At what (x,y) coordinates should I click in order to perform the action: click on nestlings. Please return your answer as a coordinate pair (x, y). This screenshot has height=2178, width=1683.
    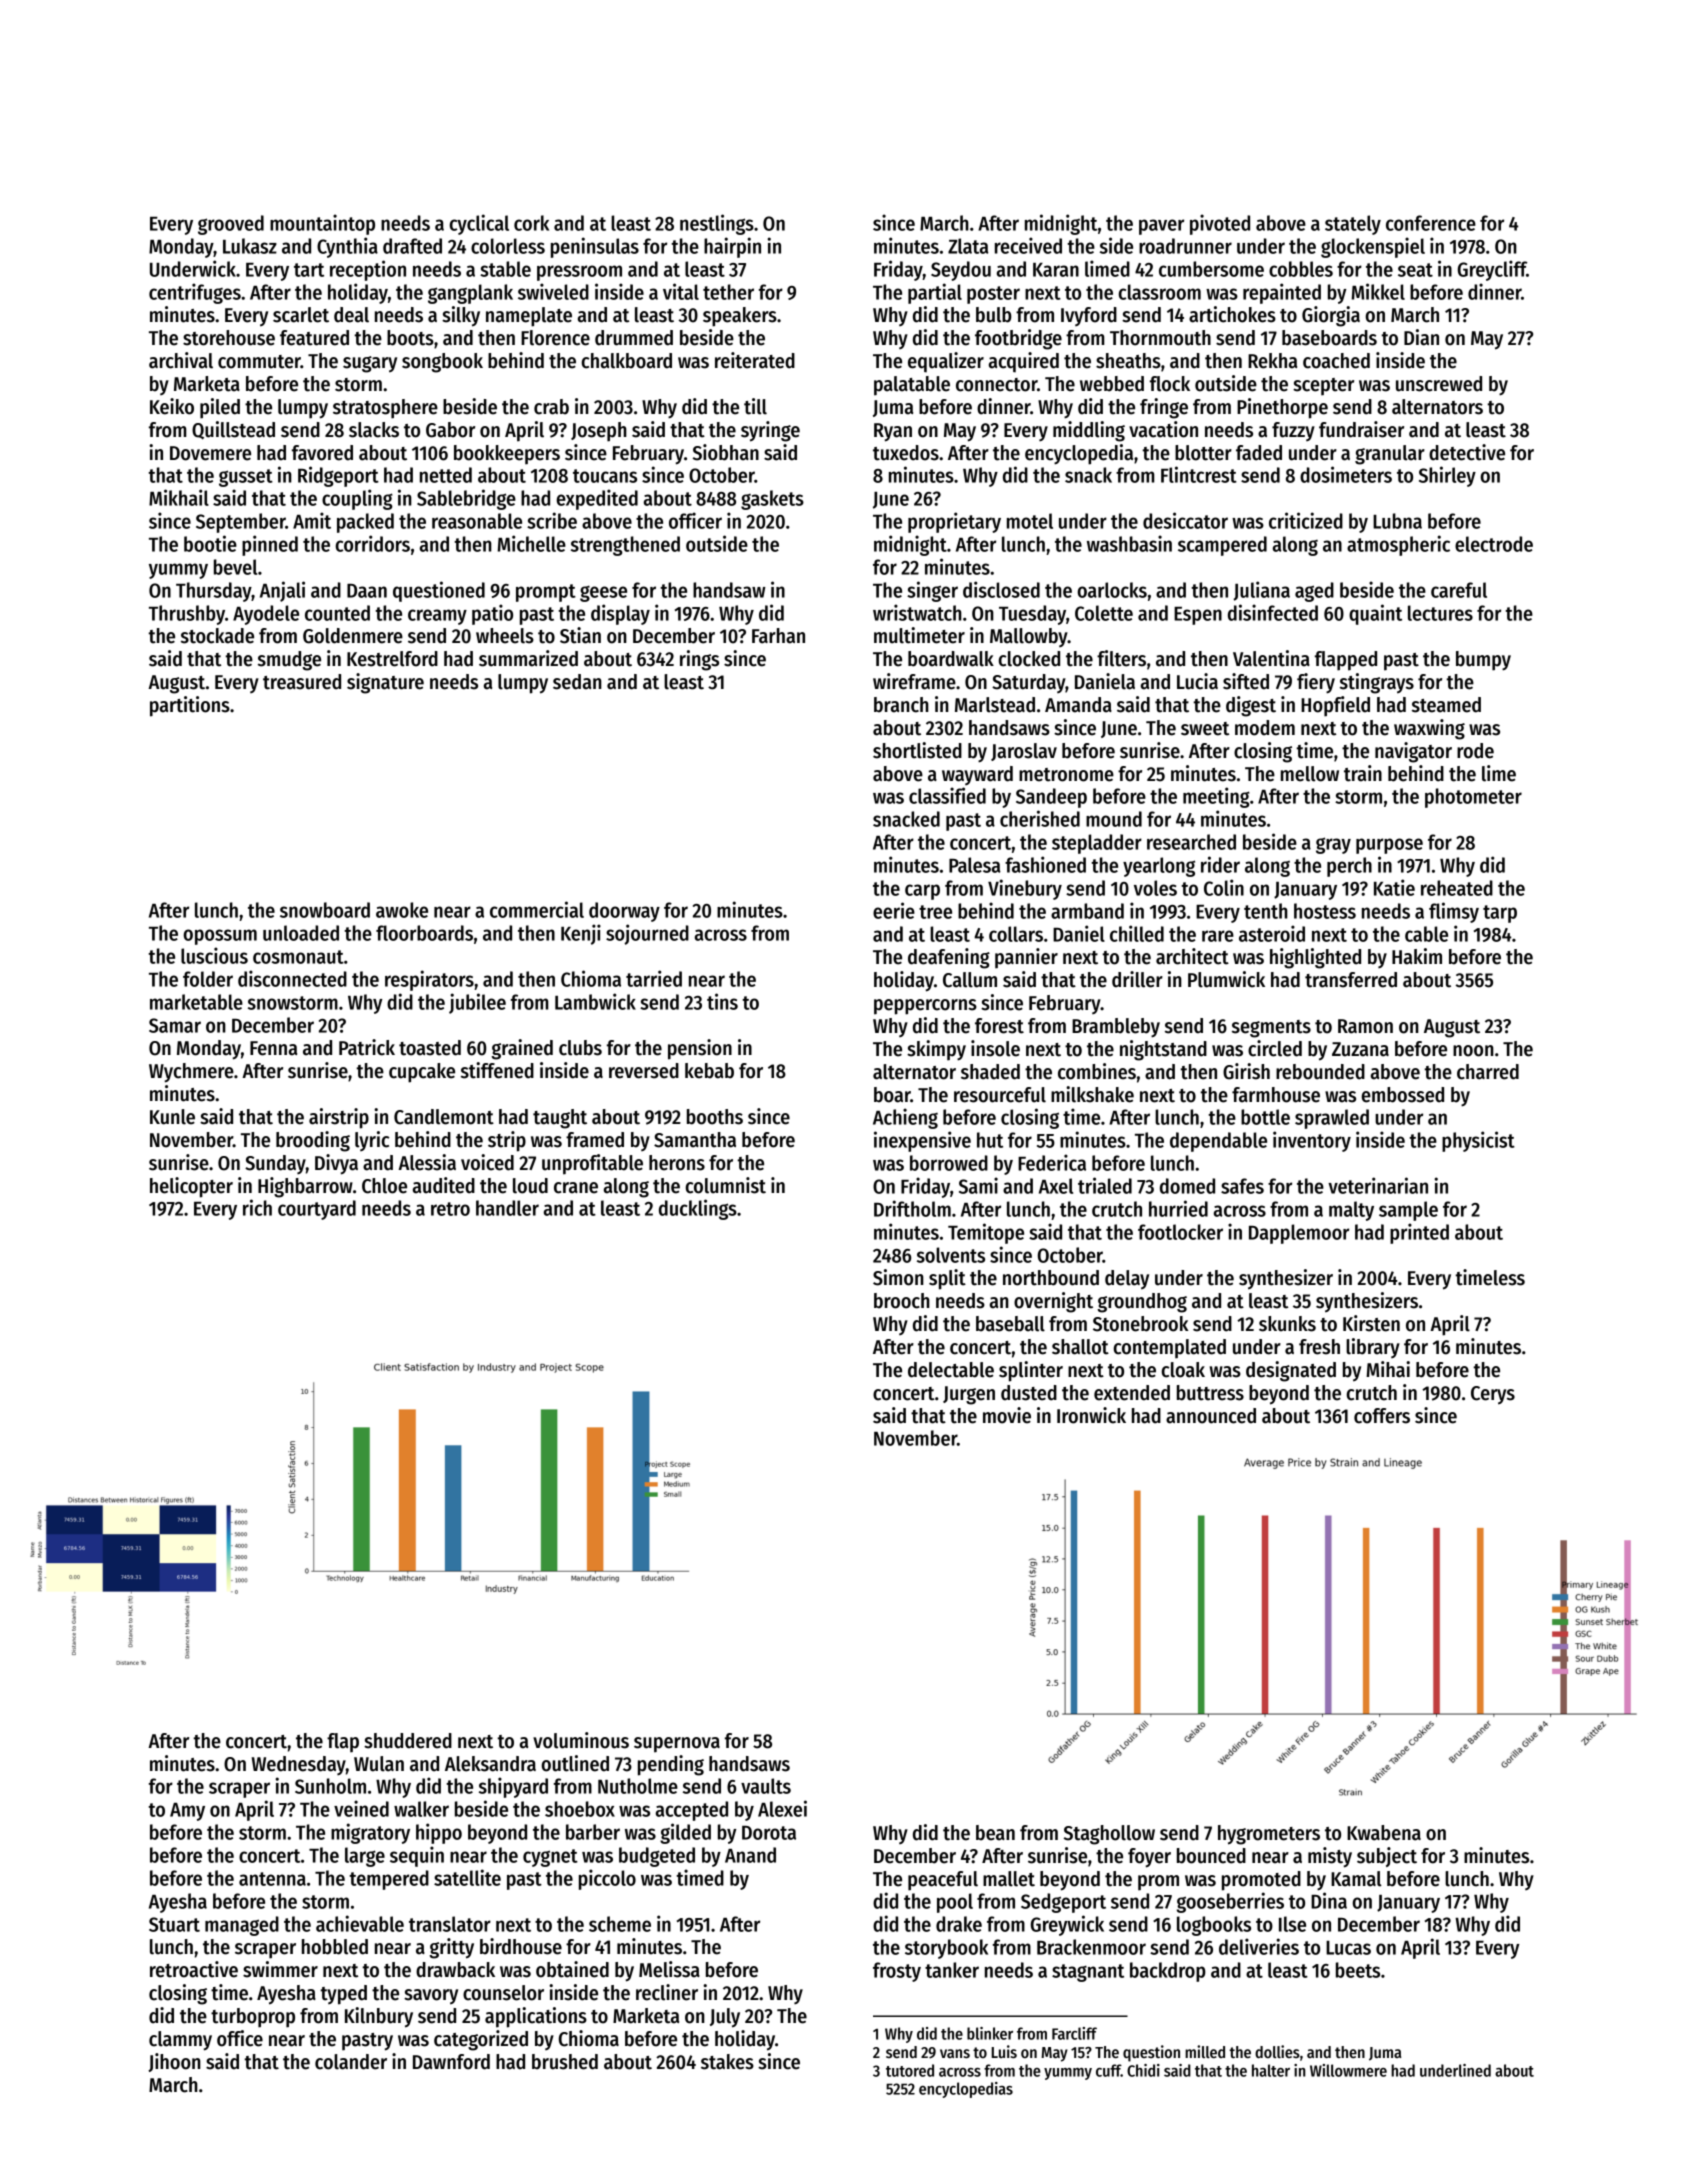
    Looking at the image, I should click on (717, 224).
